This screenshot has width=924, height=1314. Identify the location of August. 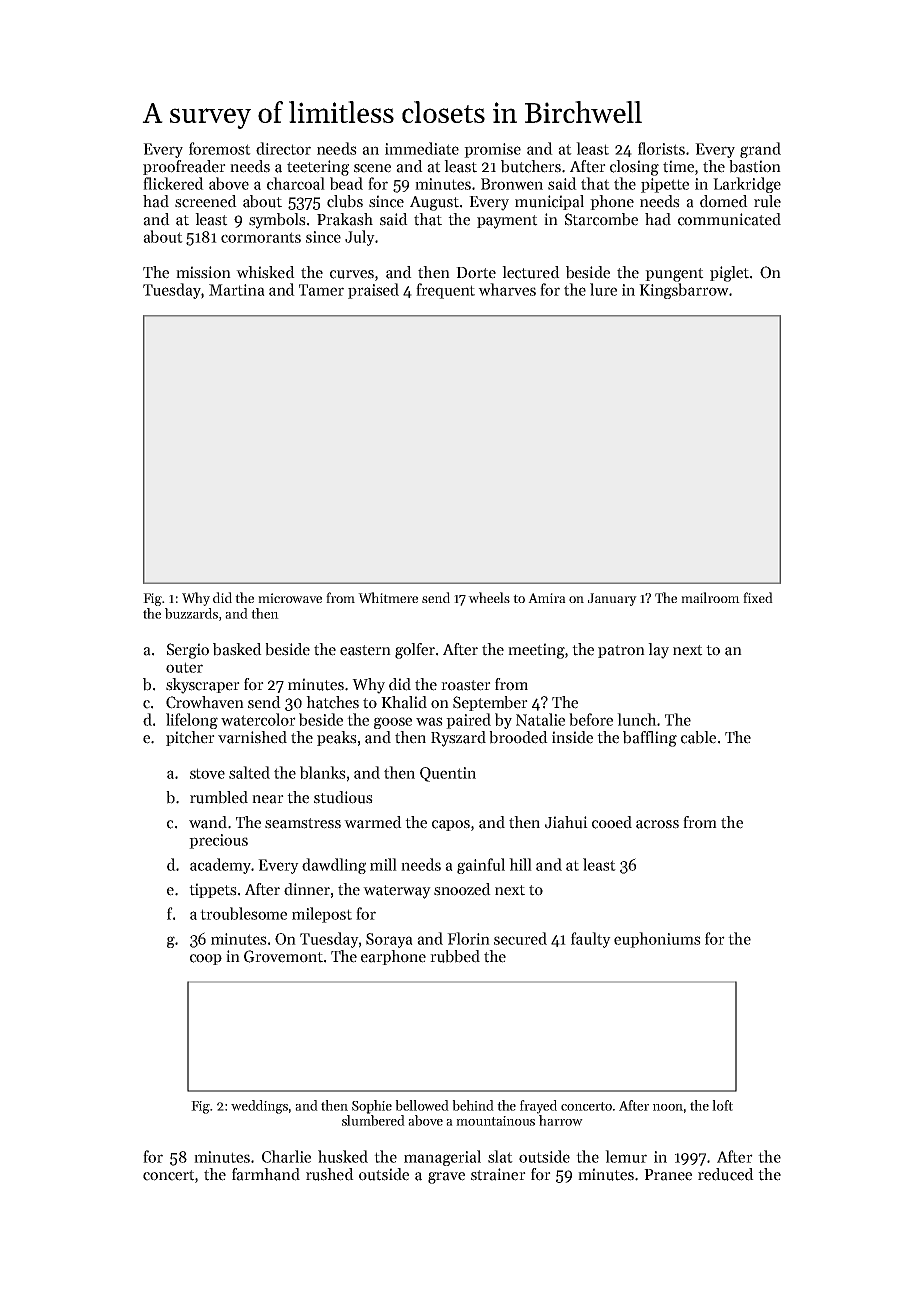
(434, 203).
